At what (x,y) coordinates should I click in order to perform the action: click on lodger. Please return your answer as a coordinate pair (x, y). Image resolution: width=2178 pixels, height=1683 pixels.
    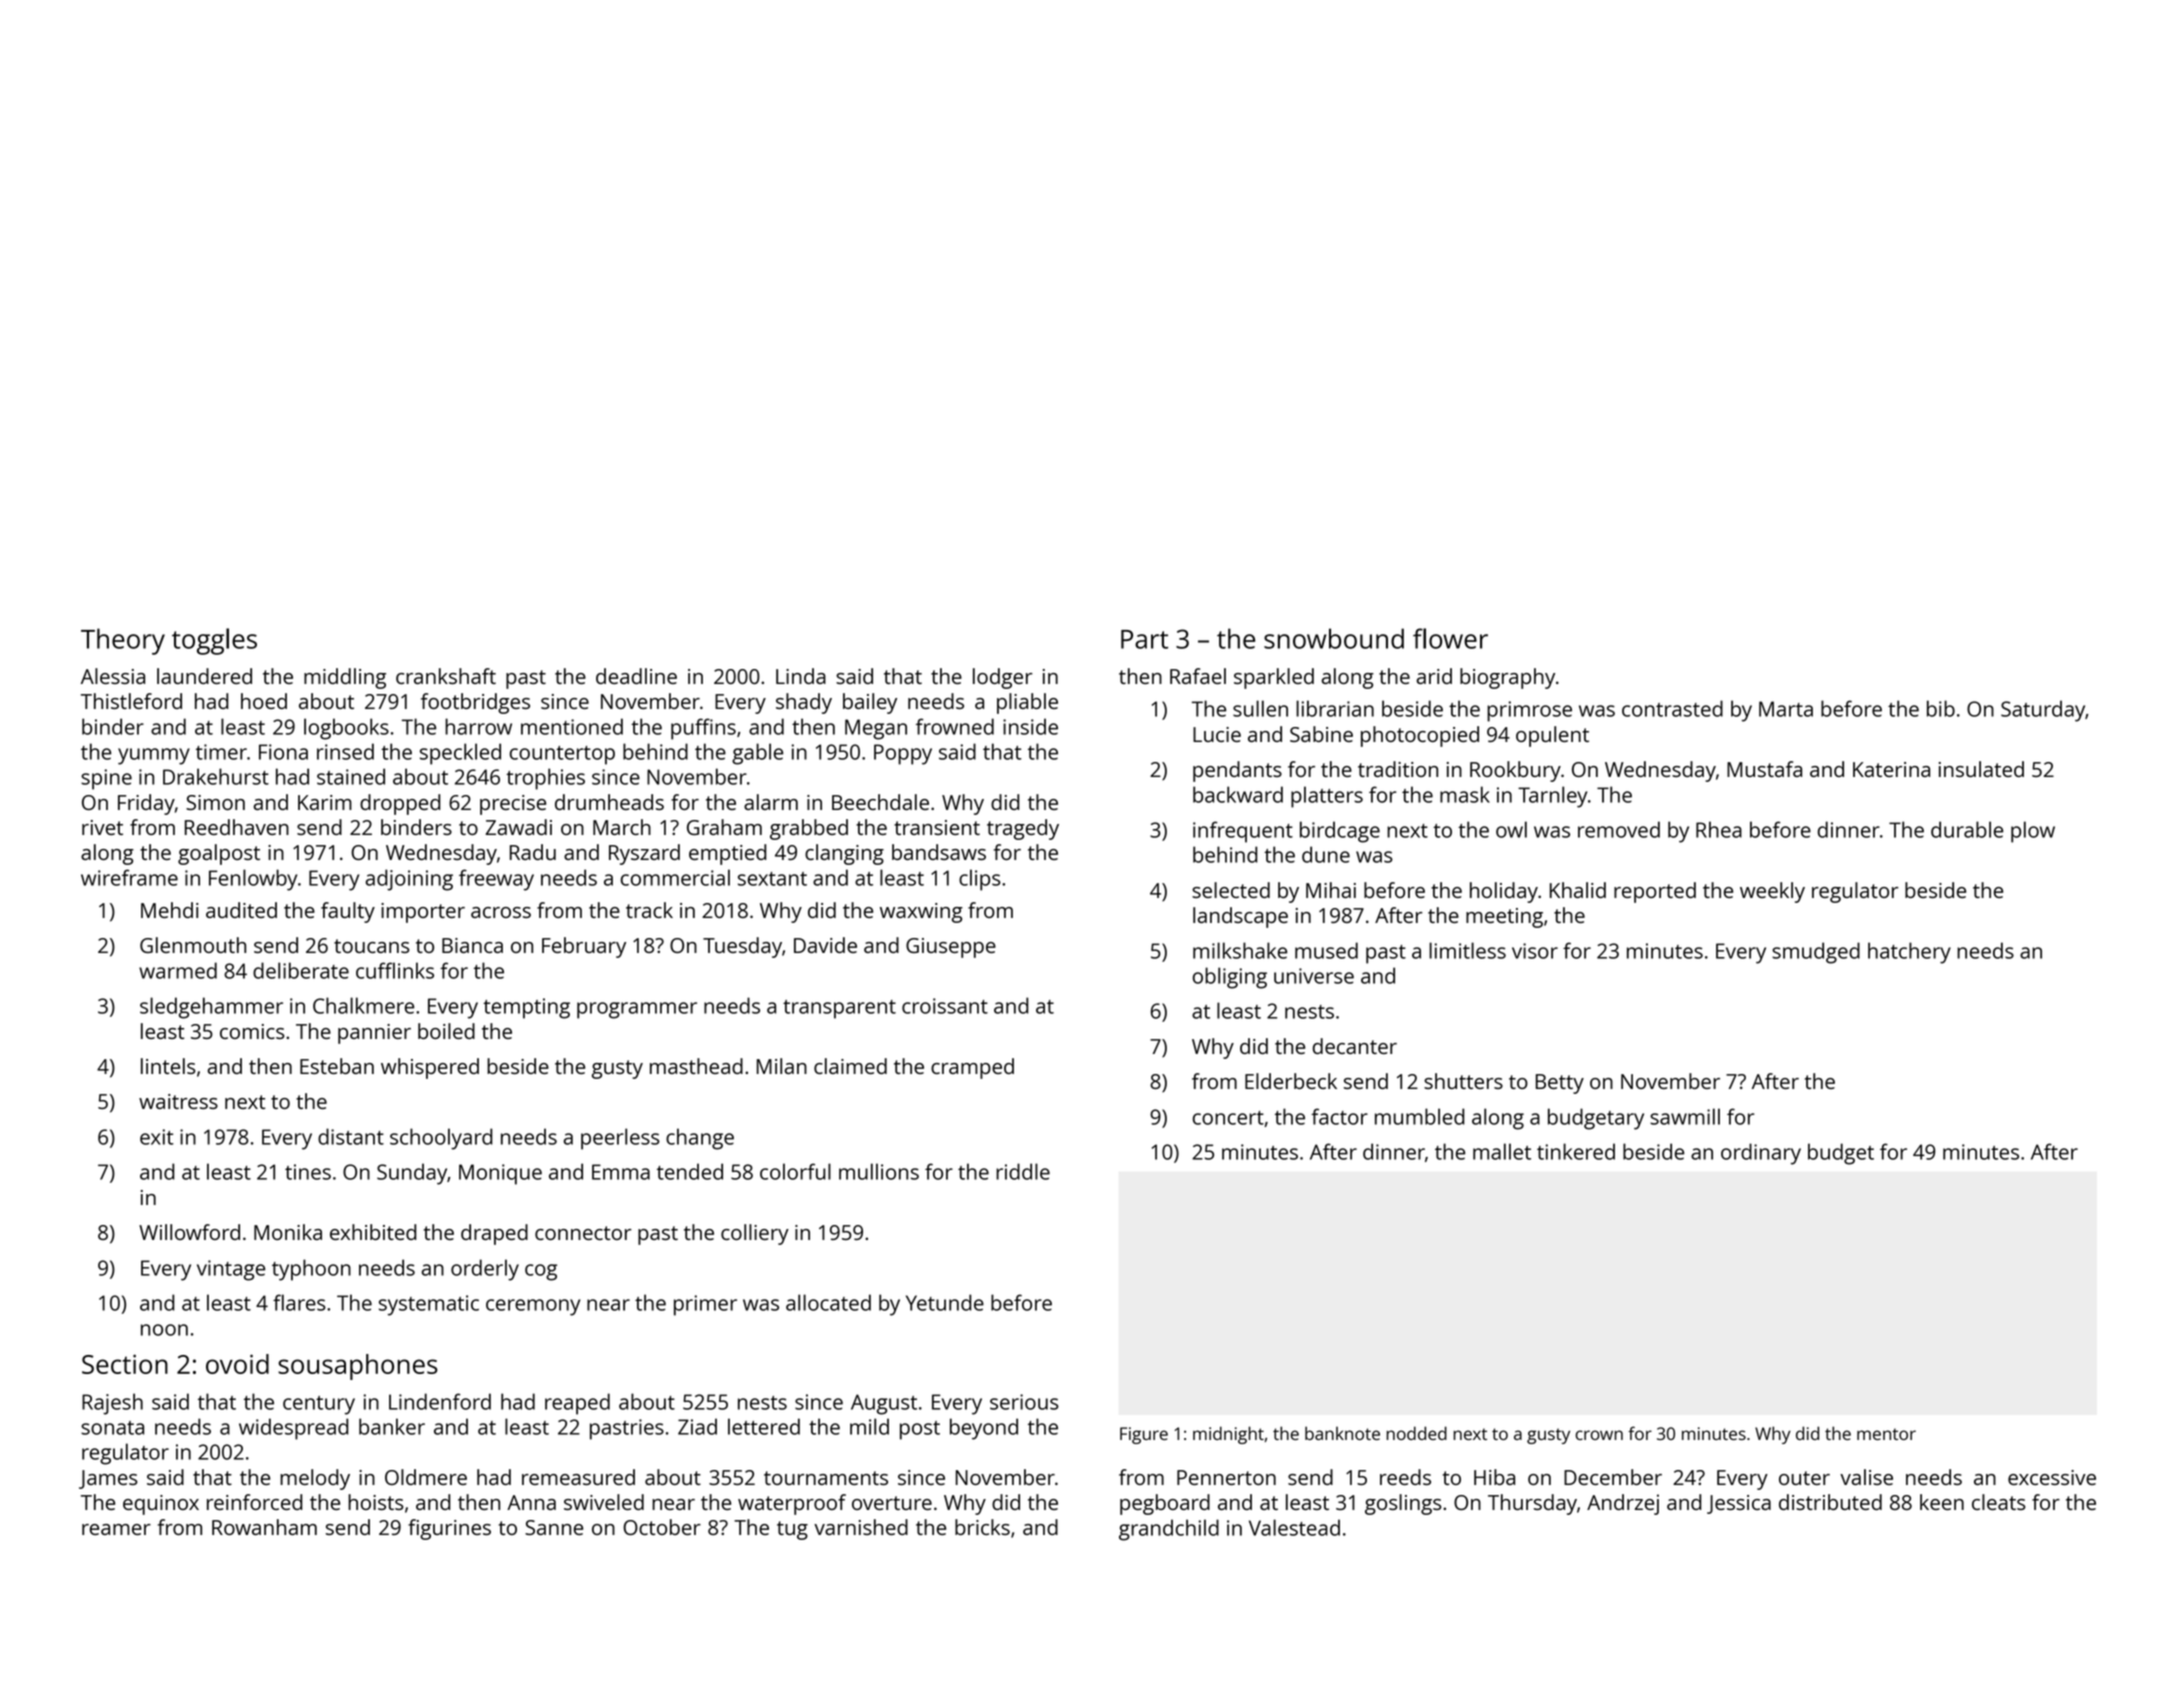
    Looking at the image, I should click on (1003, 678).
